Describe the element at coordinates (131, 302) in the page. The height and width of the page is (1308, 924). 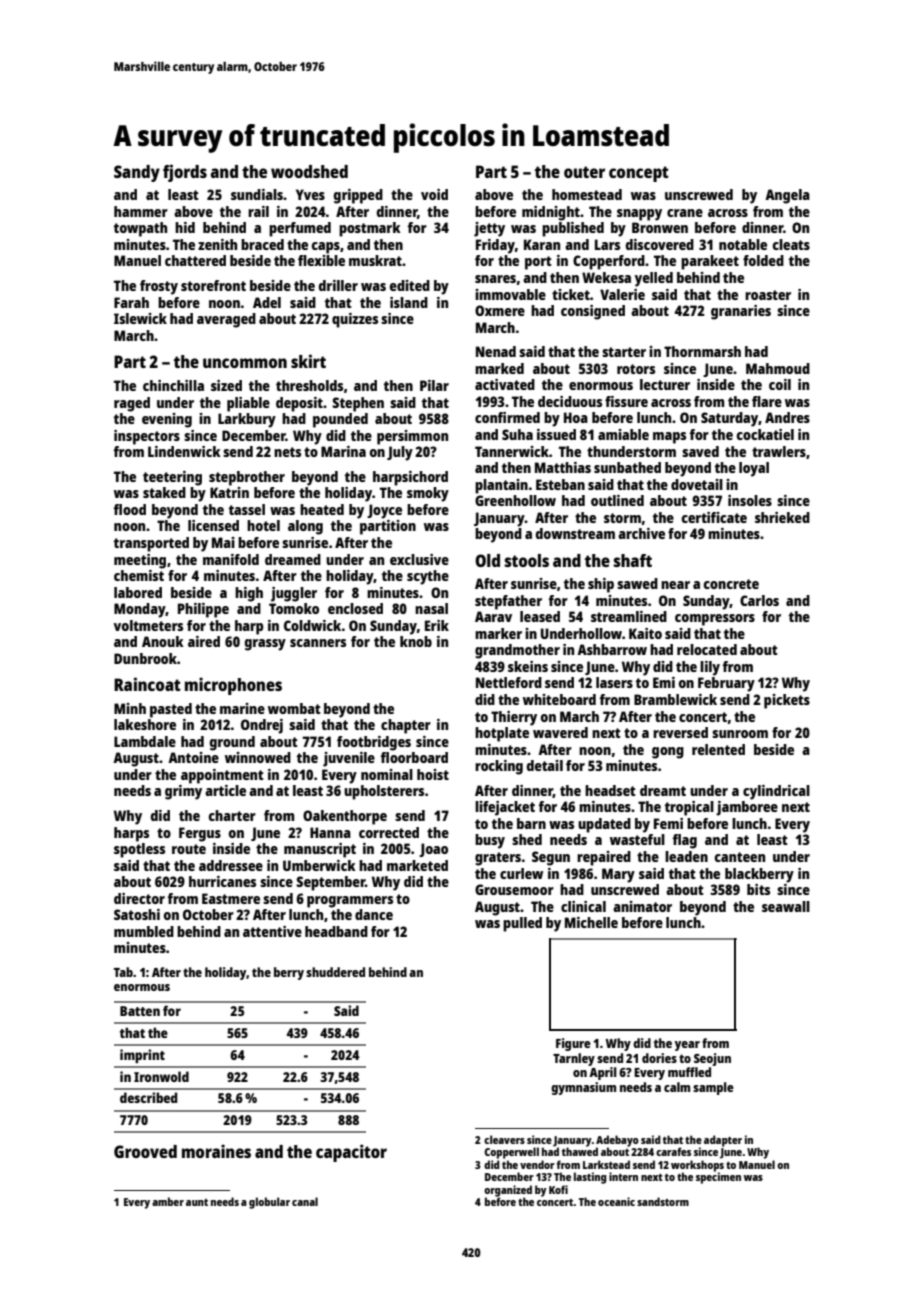
I see `Farah` at that location.
